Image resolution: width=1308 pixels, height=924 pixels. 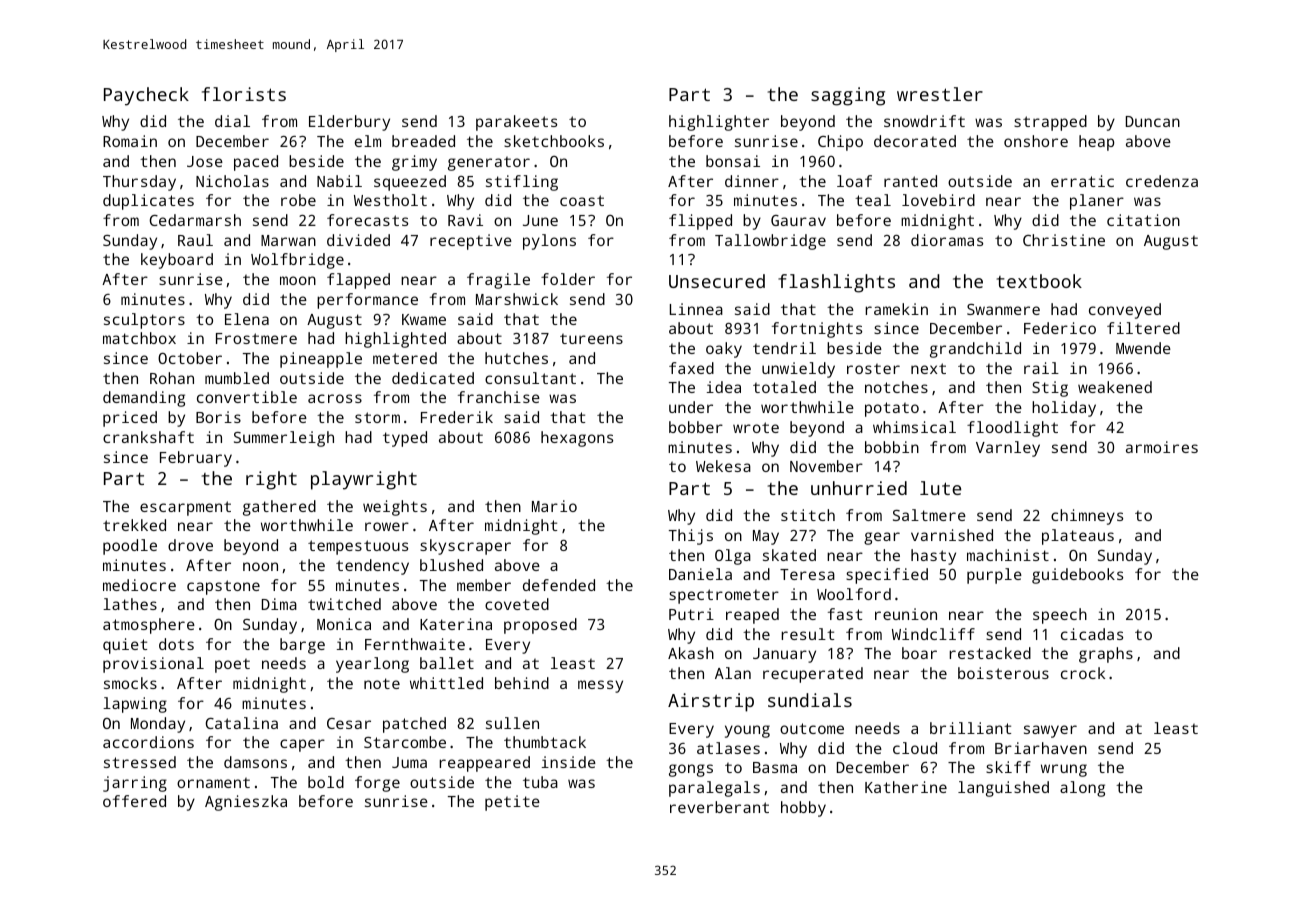 I want to click on lathes, so click(x=130, y=604).
